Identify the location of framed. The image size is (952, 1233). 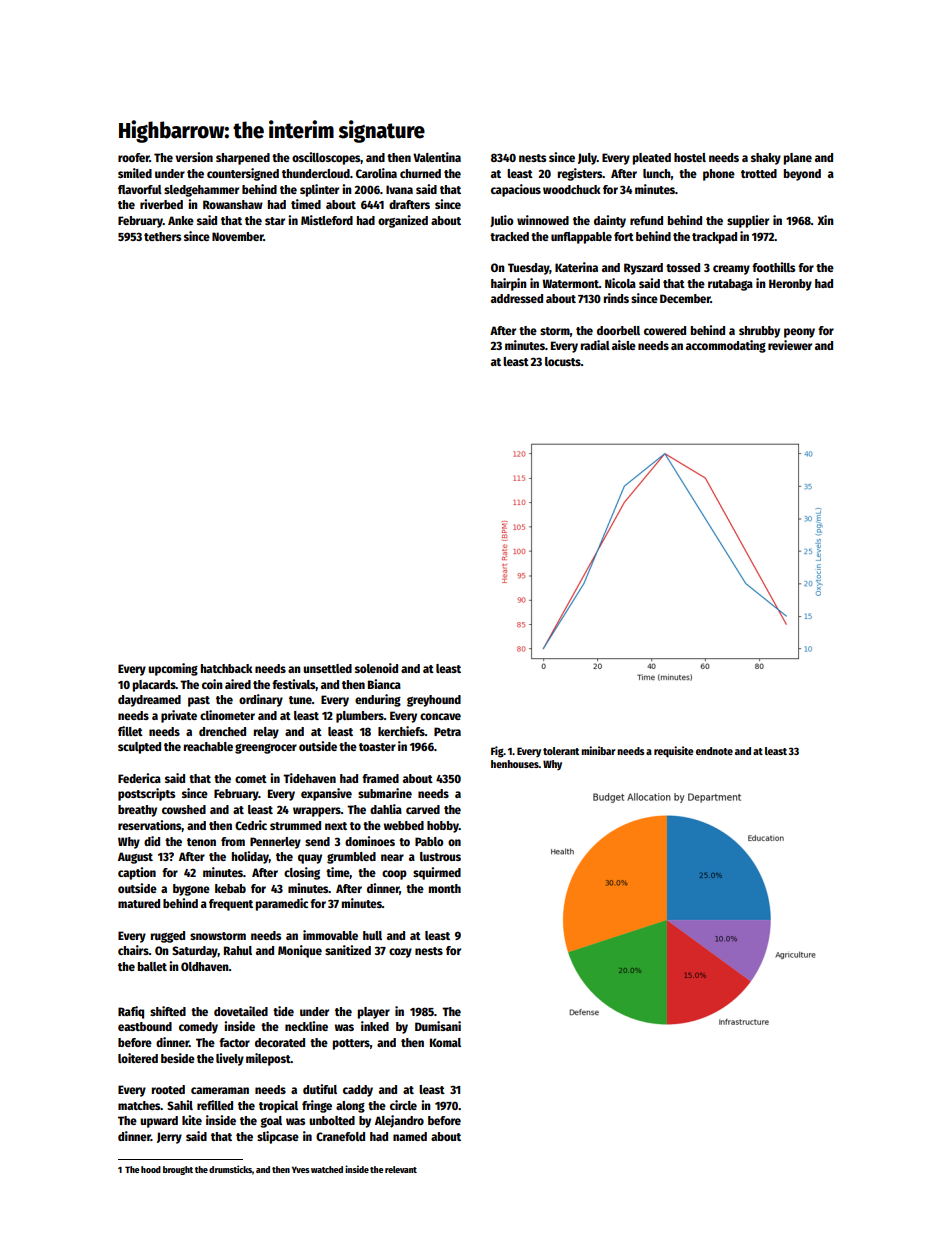
(380, 778).
